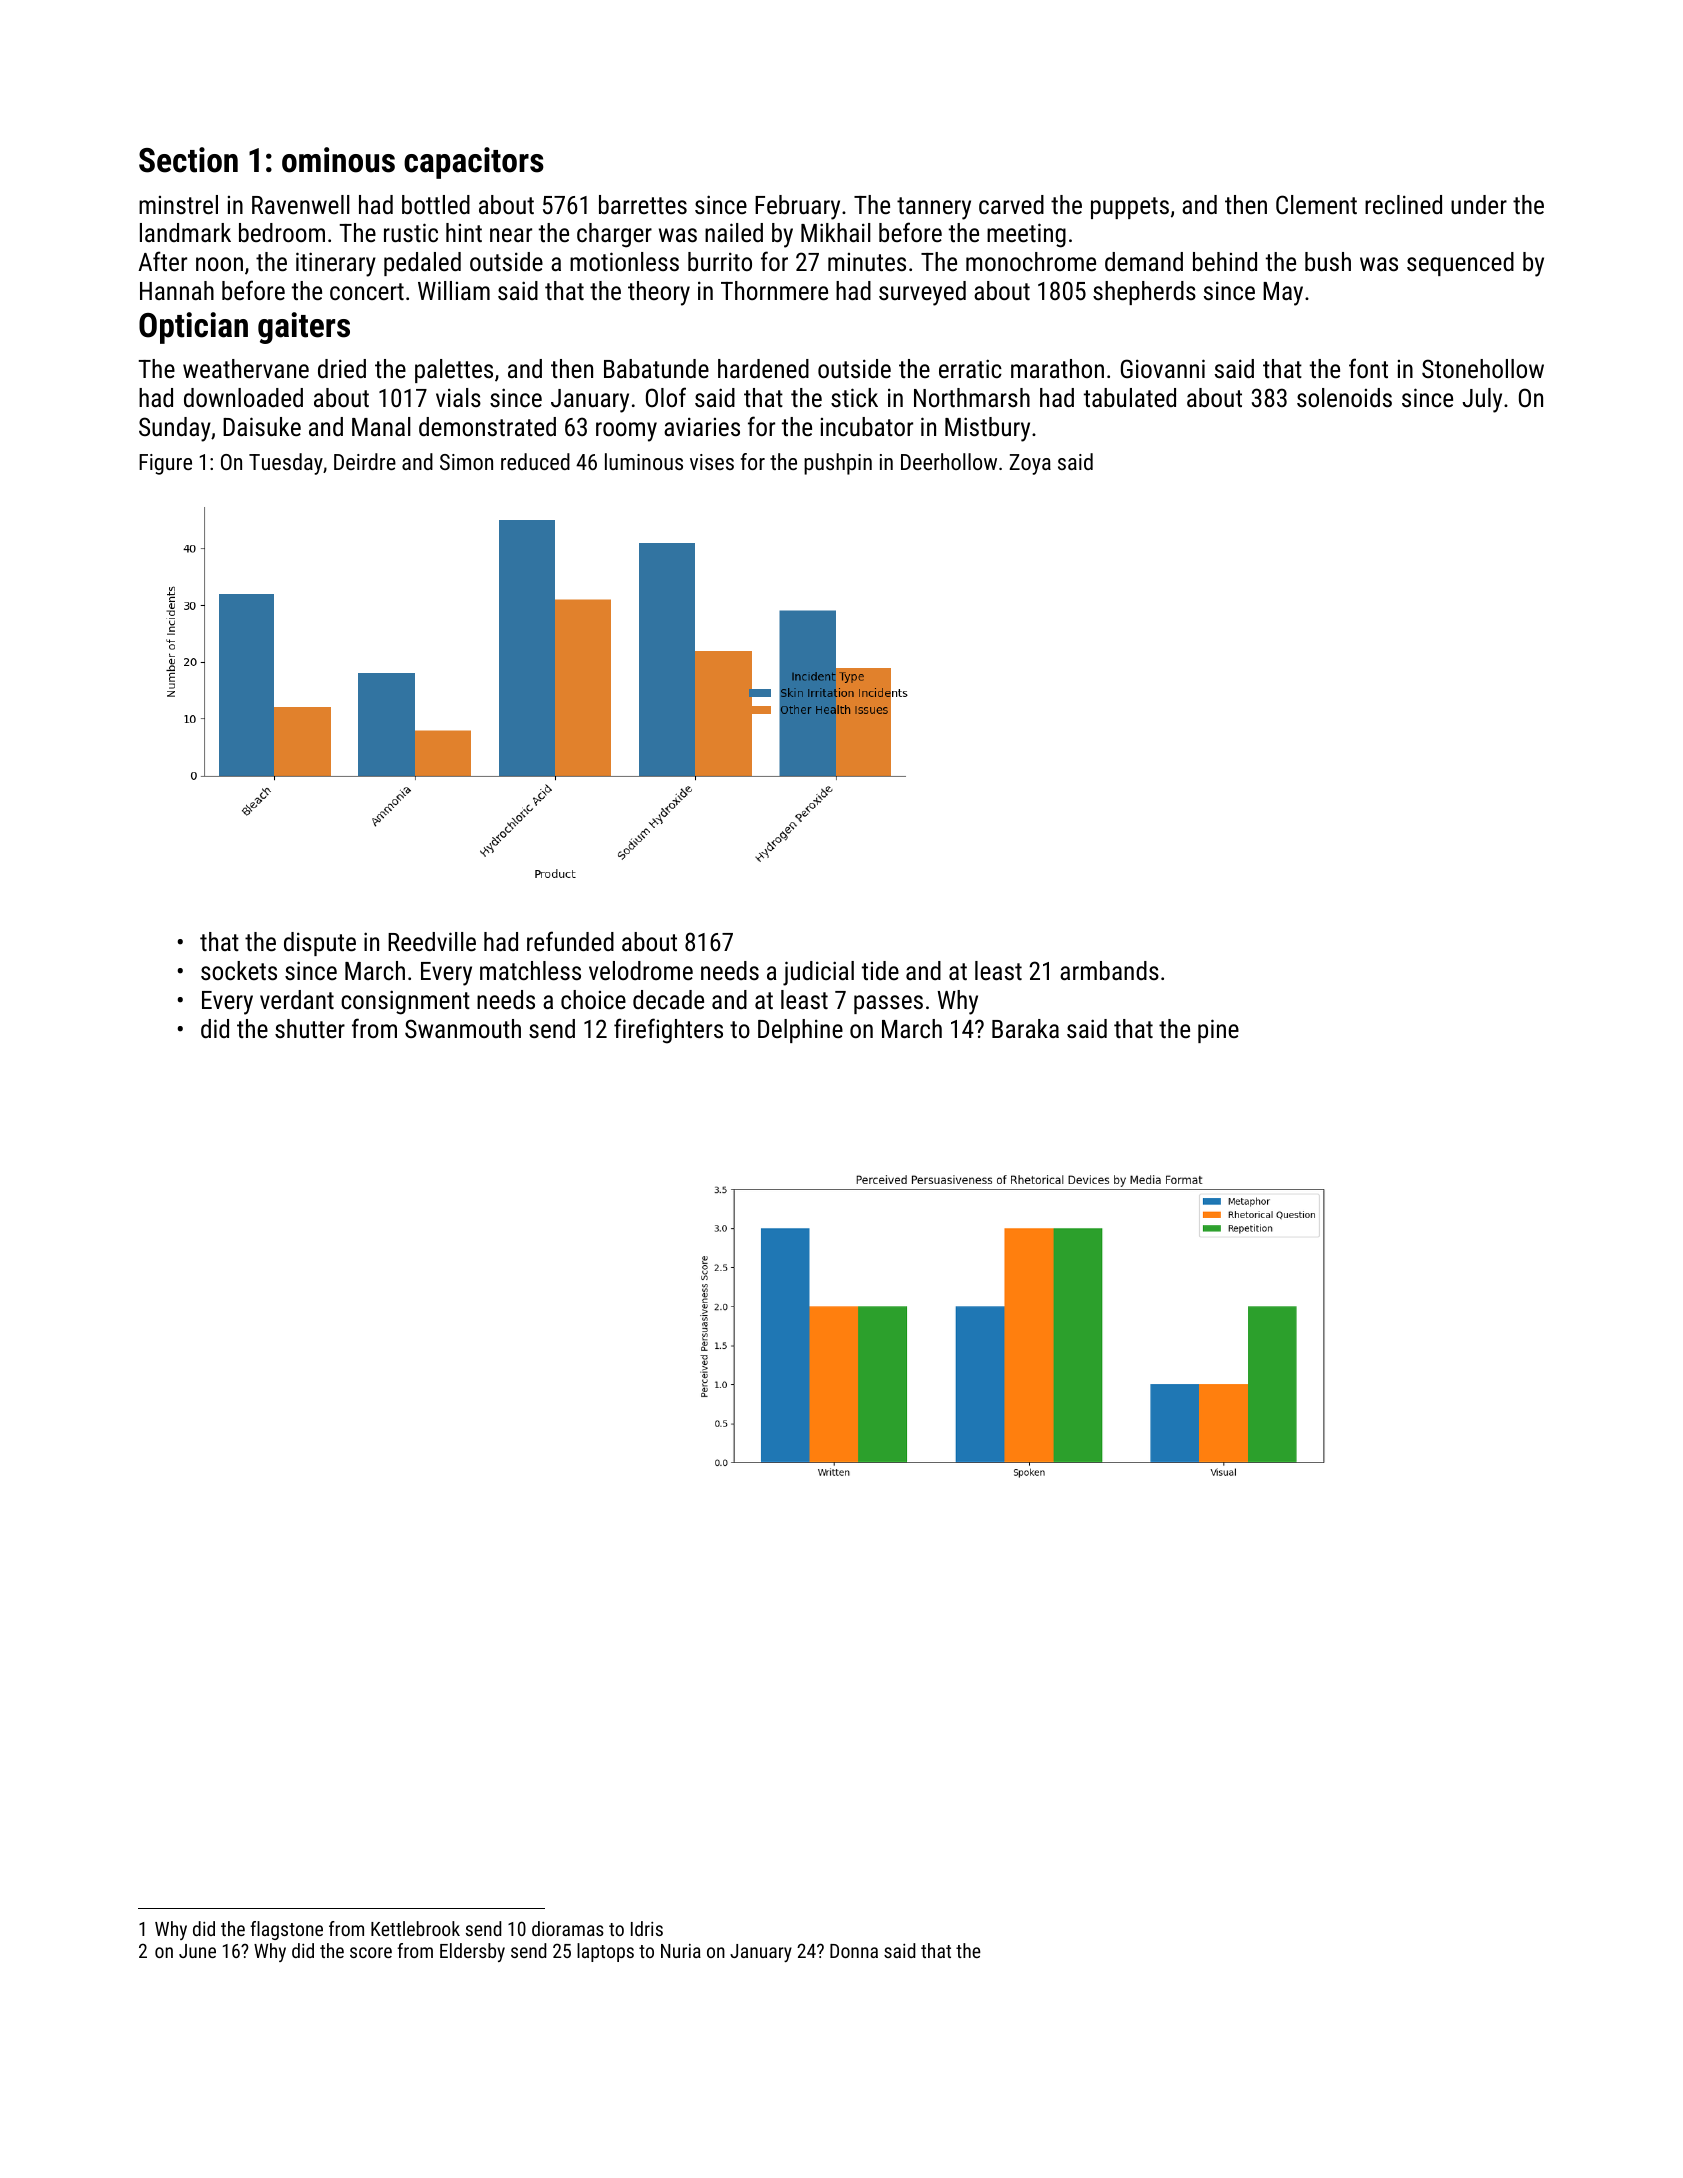 Image resolution: width=1683 pixels, height=2178 pixels. Describe the element at coordinates (185, 232) in the screenshot. I see `landmark` at that location.
